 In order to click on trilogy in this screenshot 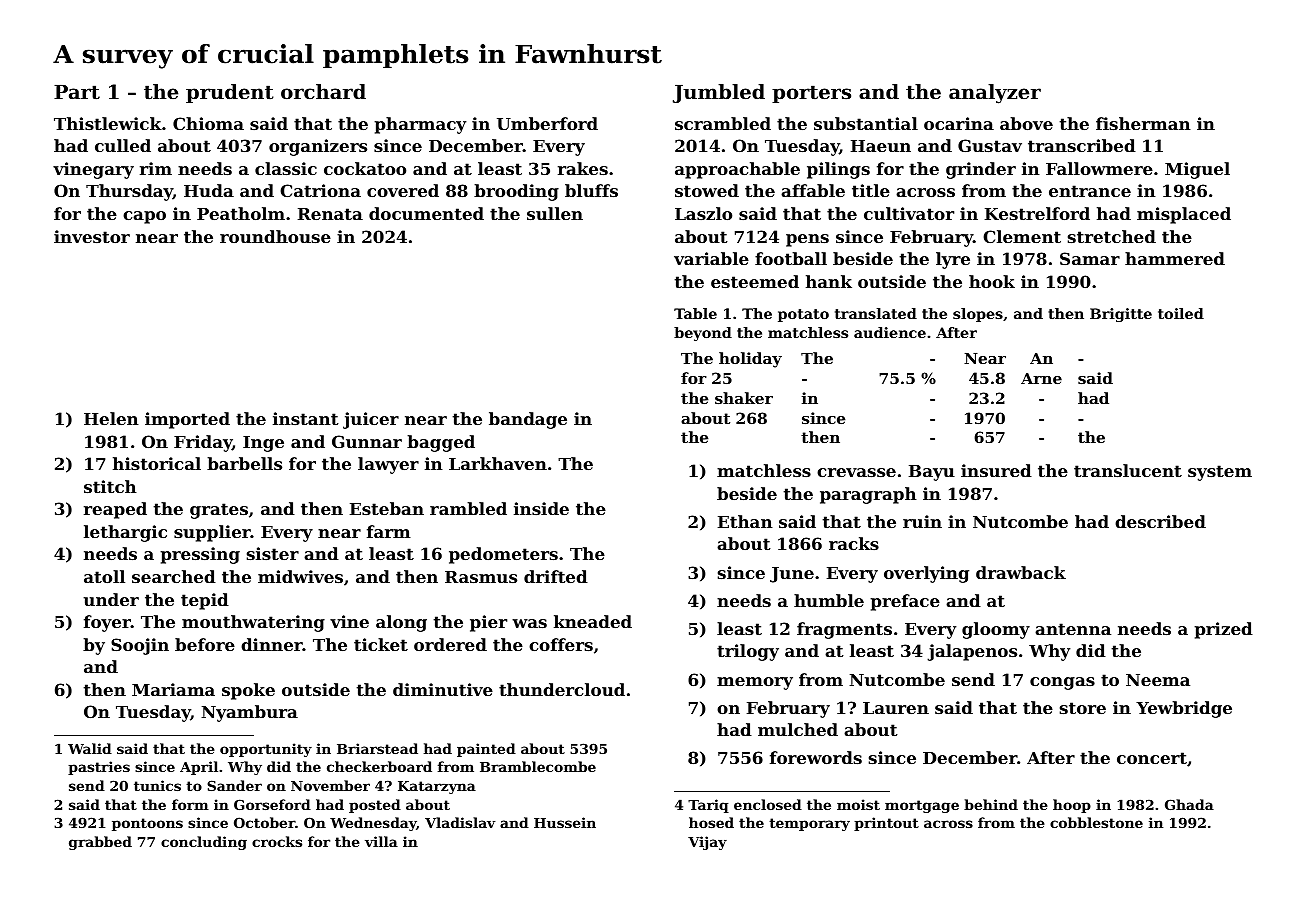, I will do `click(748, 652)`.
